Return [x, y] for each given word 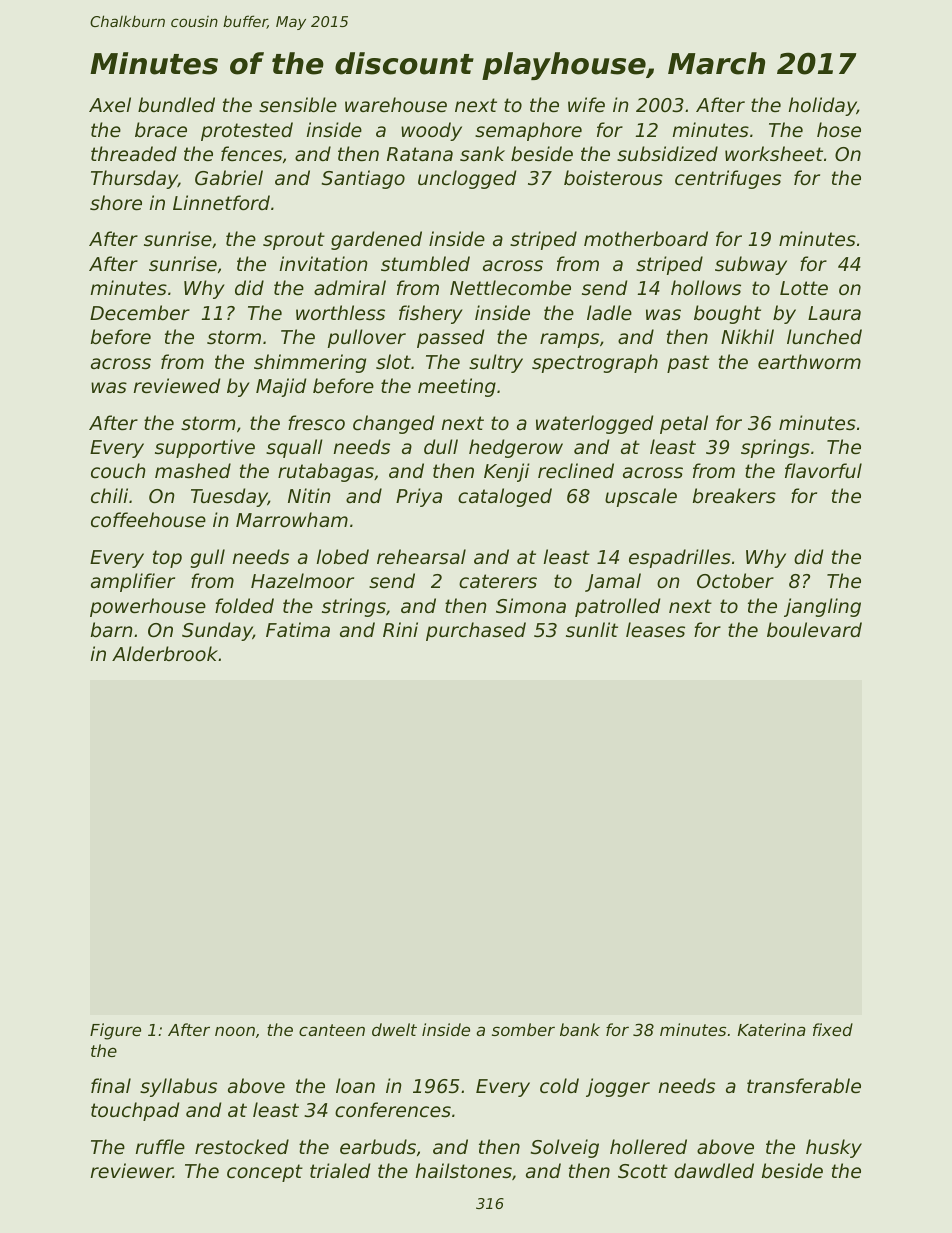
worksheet [774, 153]
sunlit [592, 629]
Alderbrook [165, 653]
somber [523, 1029]
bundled [176, 104]
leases [655, 629]
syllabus [178, 1087]
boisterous [613, 177]
